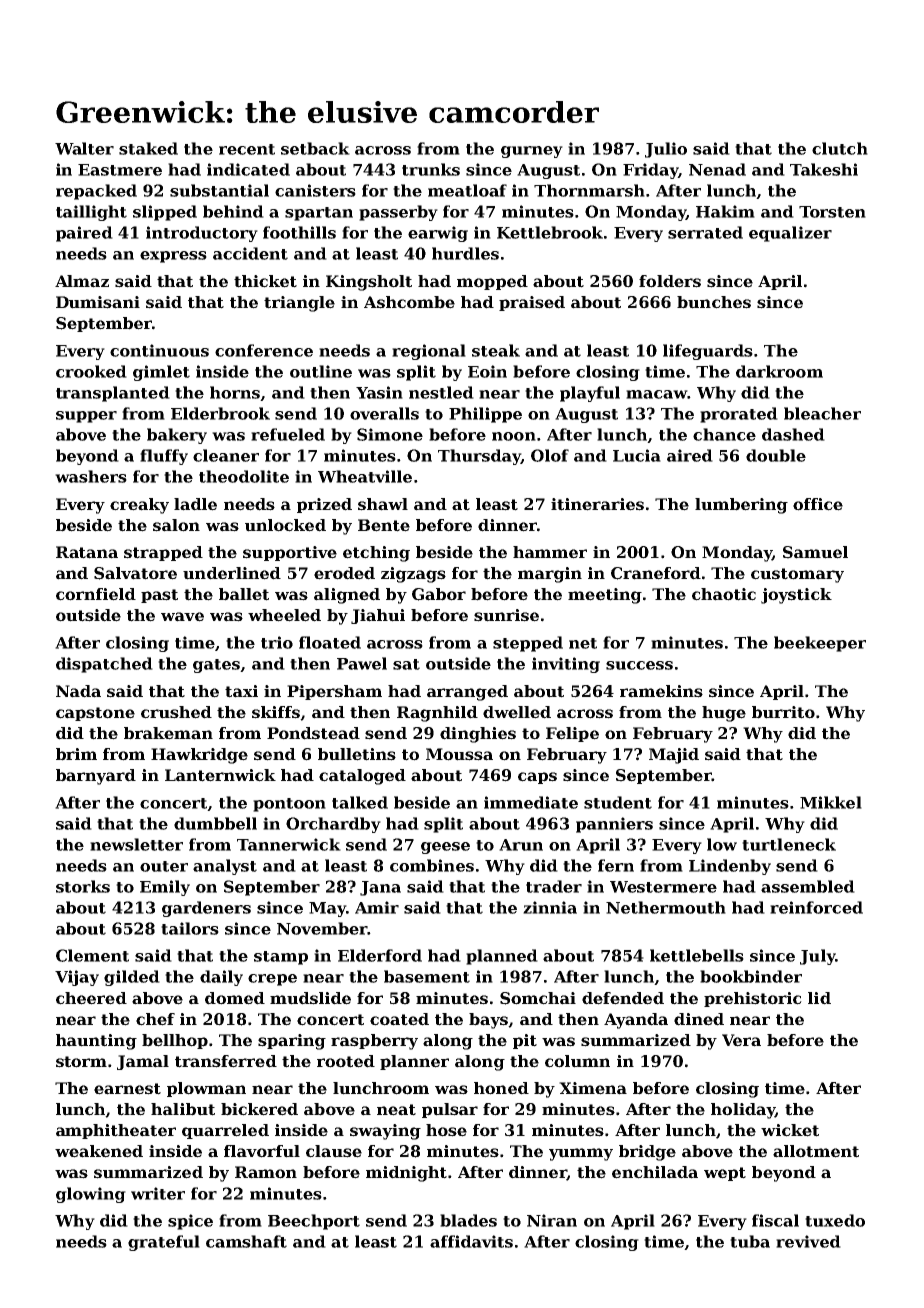 This document has height=1308, width=924. I want to click on introductory, so click(202, 234).
